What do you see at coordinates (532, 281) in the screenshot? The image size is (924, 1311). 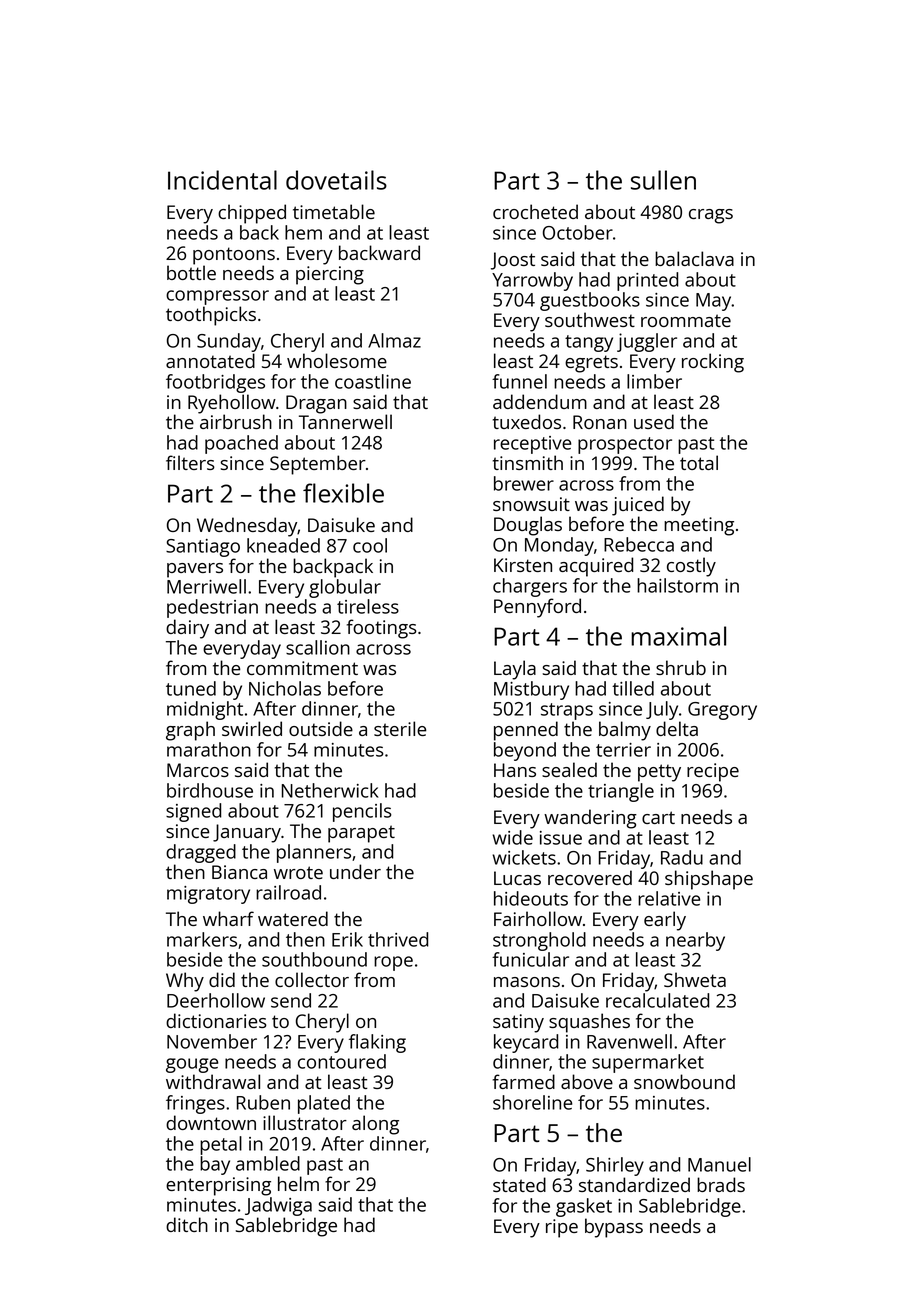 I see `Yarrowby` at bounding box center [532, 281].
